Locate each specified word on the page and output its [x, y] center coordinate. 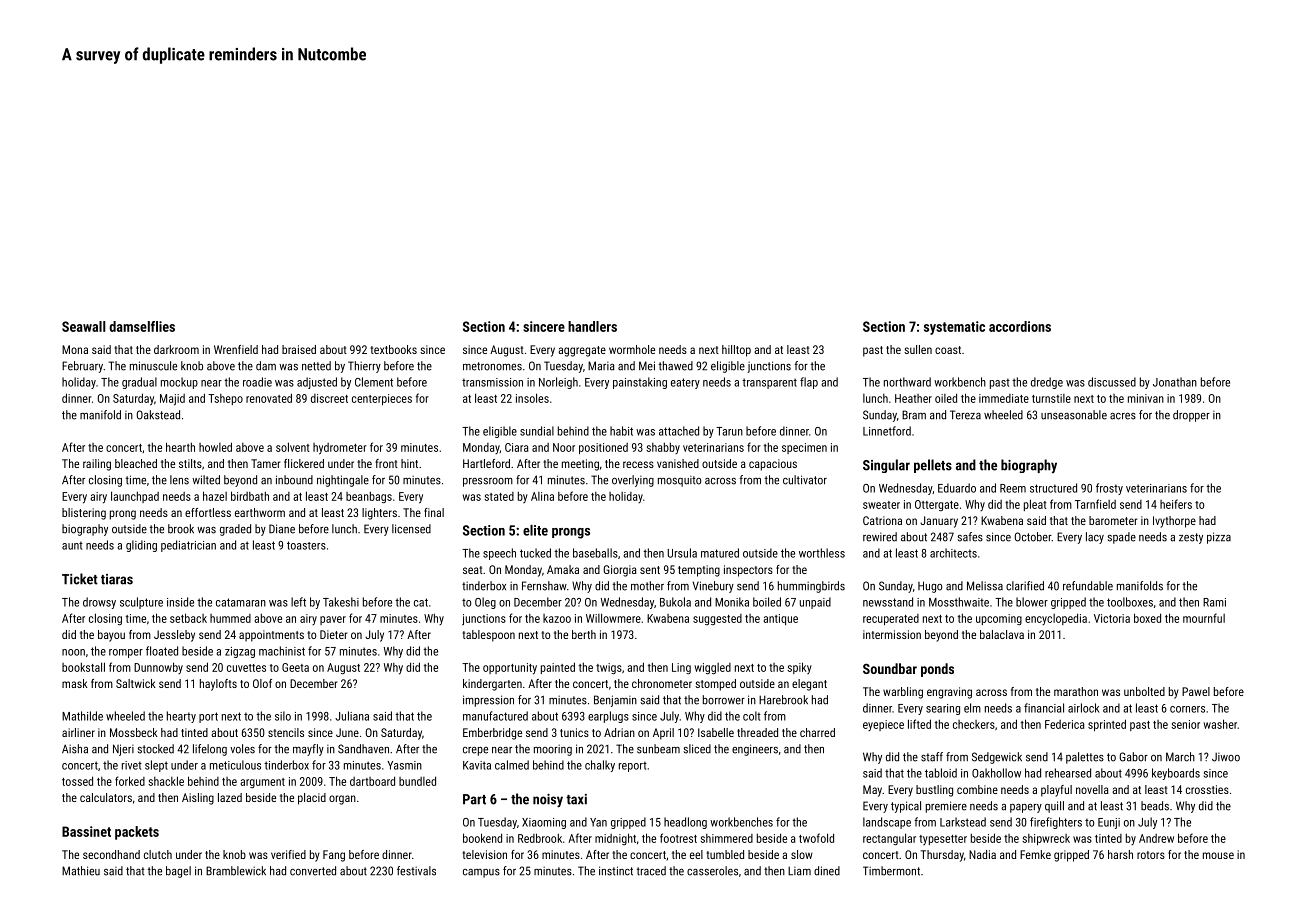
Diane [282, 529]
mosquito [679, 481]
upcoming [999, 619]
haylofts [218, 685]
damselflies [142, 326]
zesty [1191, 538]
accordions [1020, 326]
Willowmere [613, 618]
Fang [334, 856]
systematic [954, 328]
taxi [576, 799]
